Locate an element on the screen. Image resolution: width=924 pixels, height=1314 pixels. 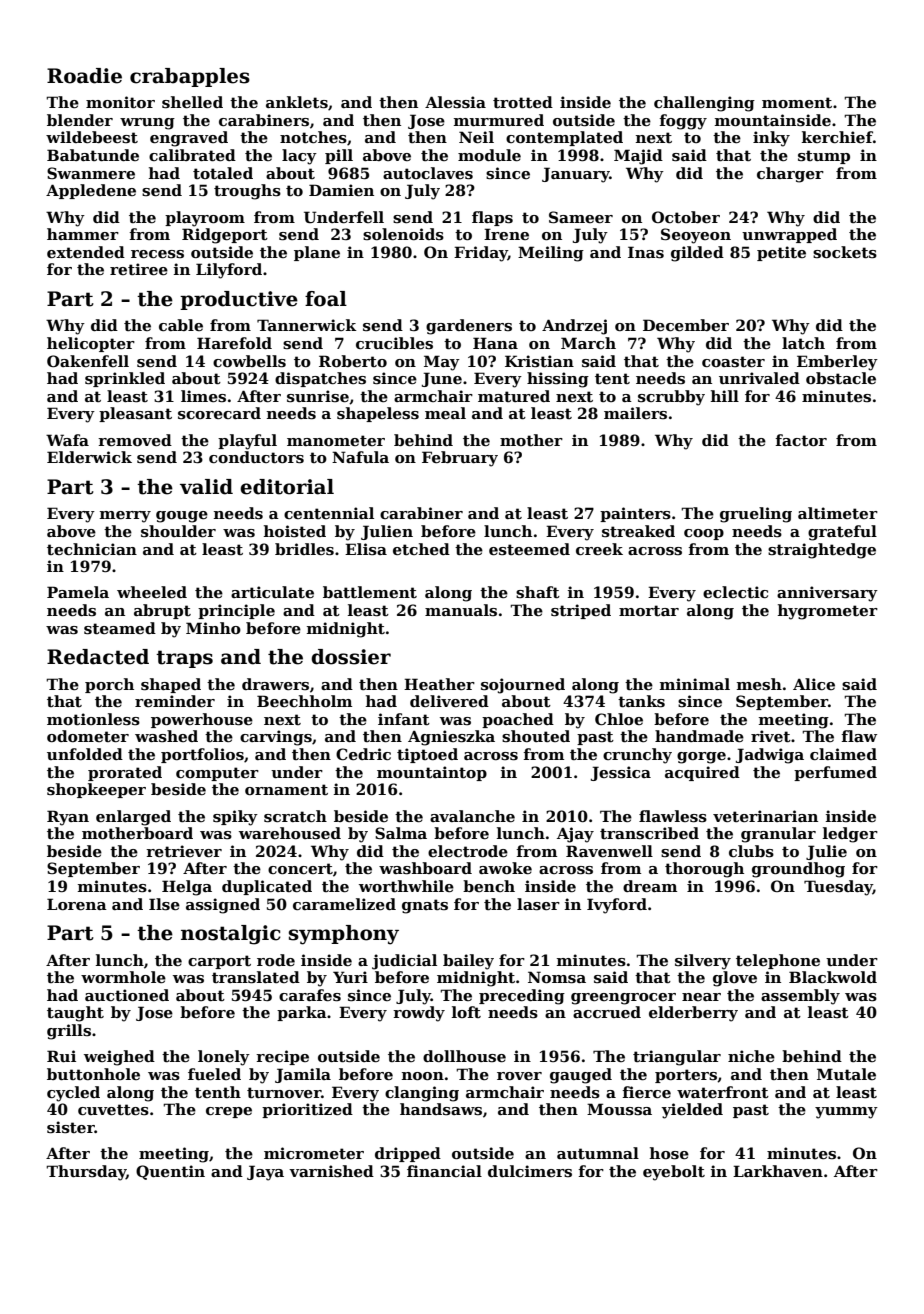
laser is located at coordinates (538, 904).
